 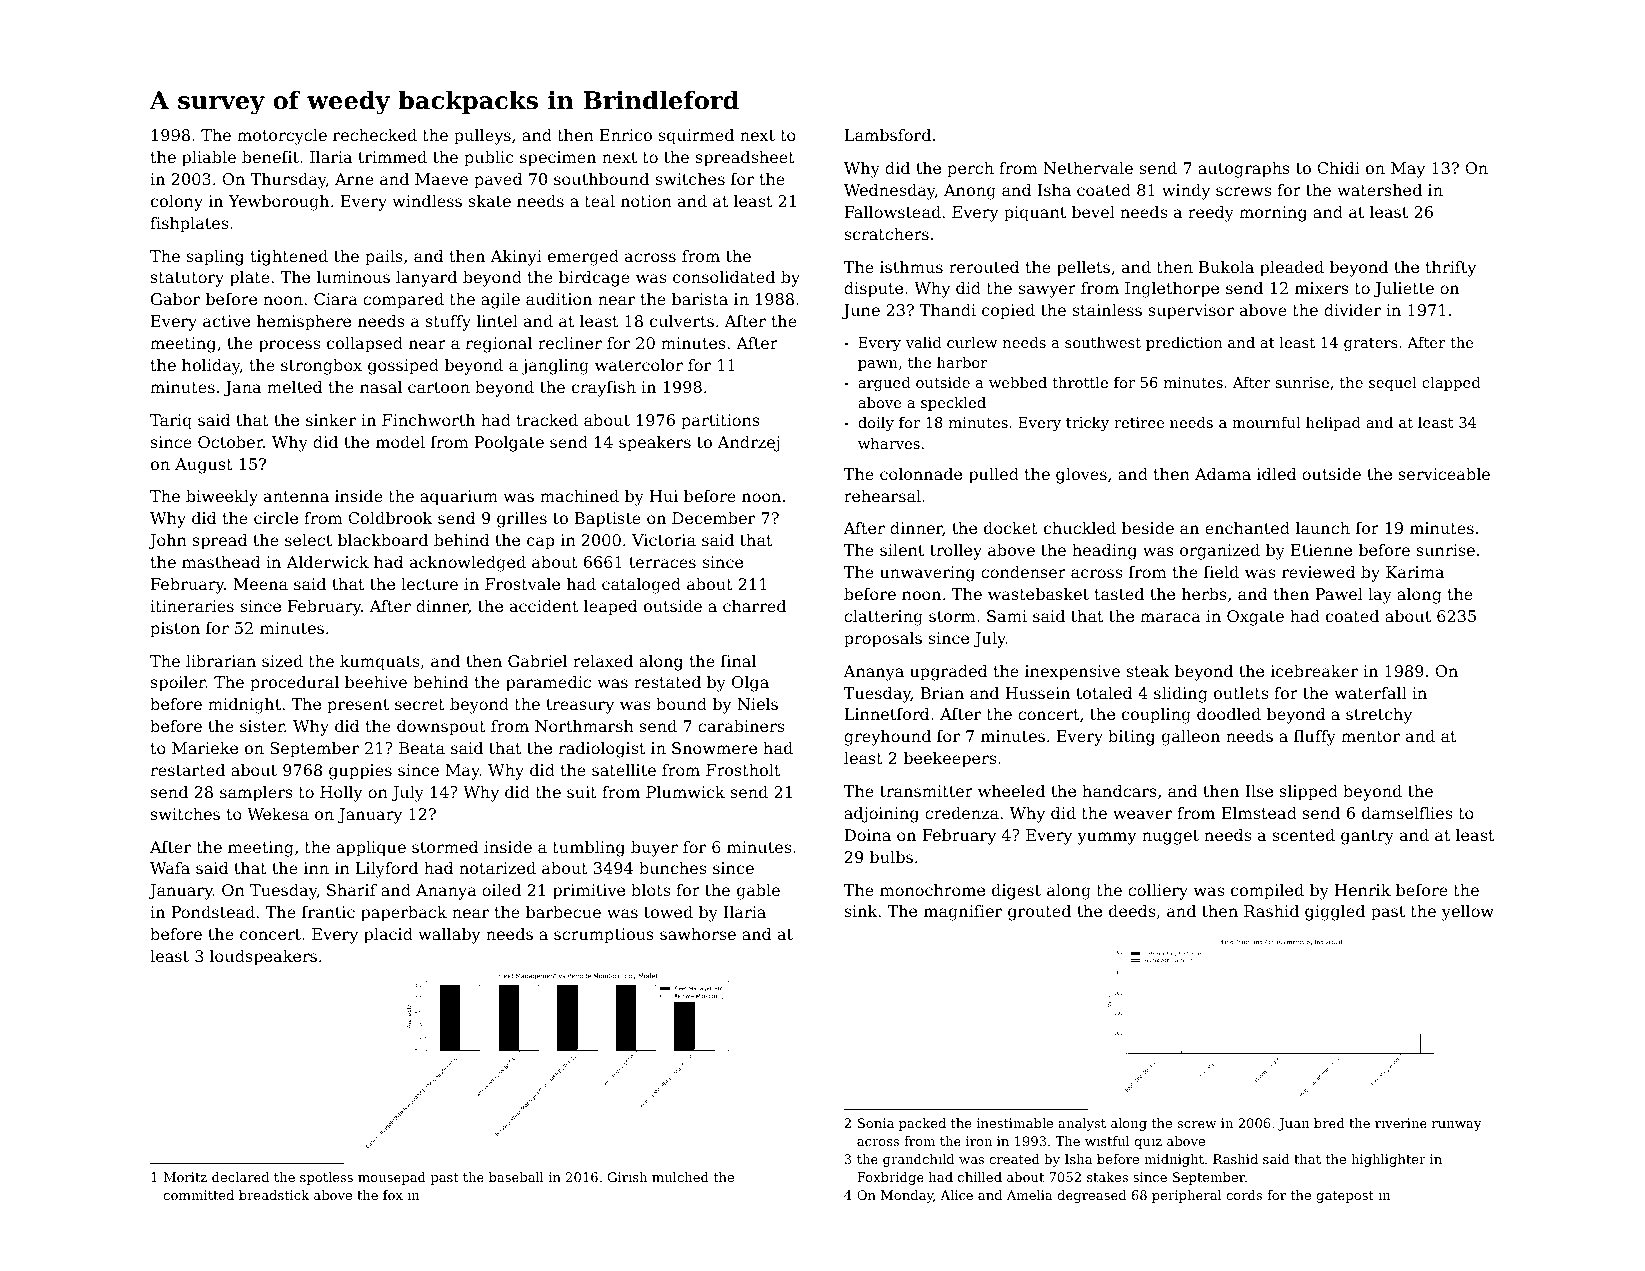 What do you see at coordinates (680, 1177) in the image?
I see `mulched` at bounding box center [680, 1177].
